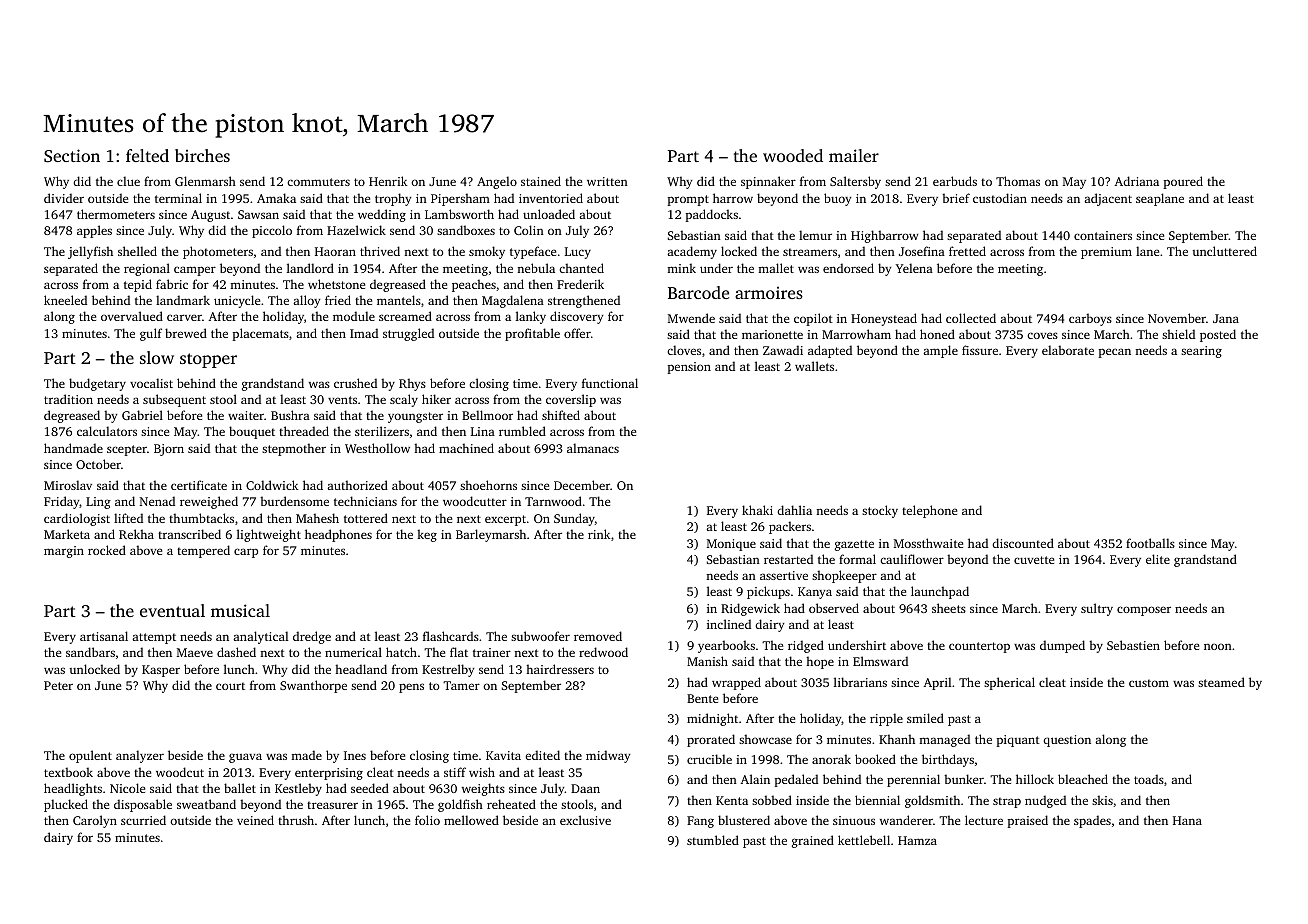 The image size is (1308, 924). What do you see at coordinates (1183, 182) in the screenshot?
I see `poured` at bounding box center [1183, 182].
